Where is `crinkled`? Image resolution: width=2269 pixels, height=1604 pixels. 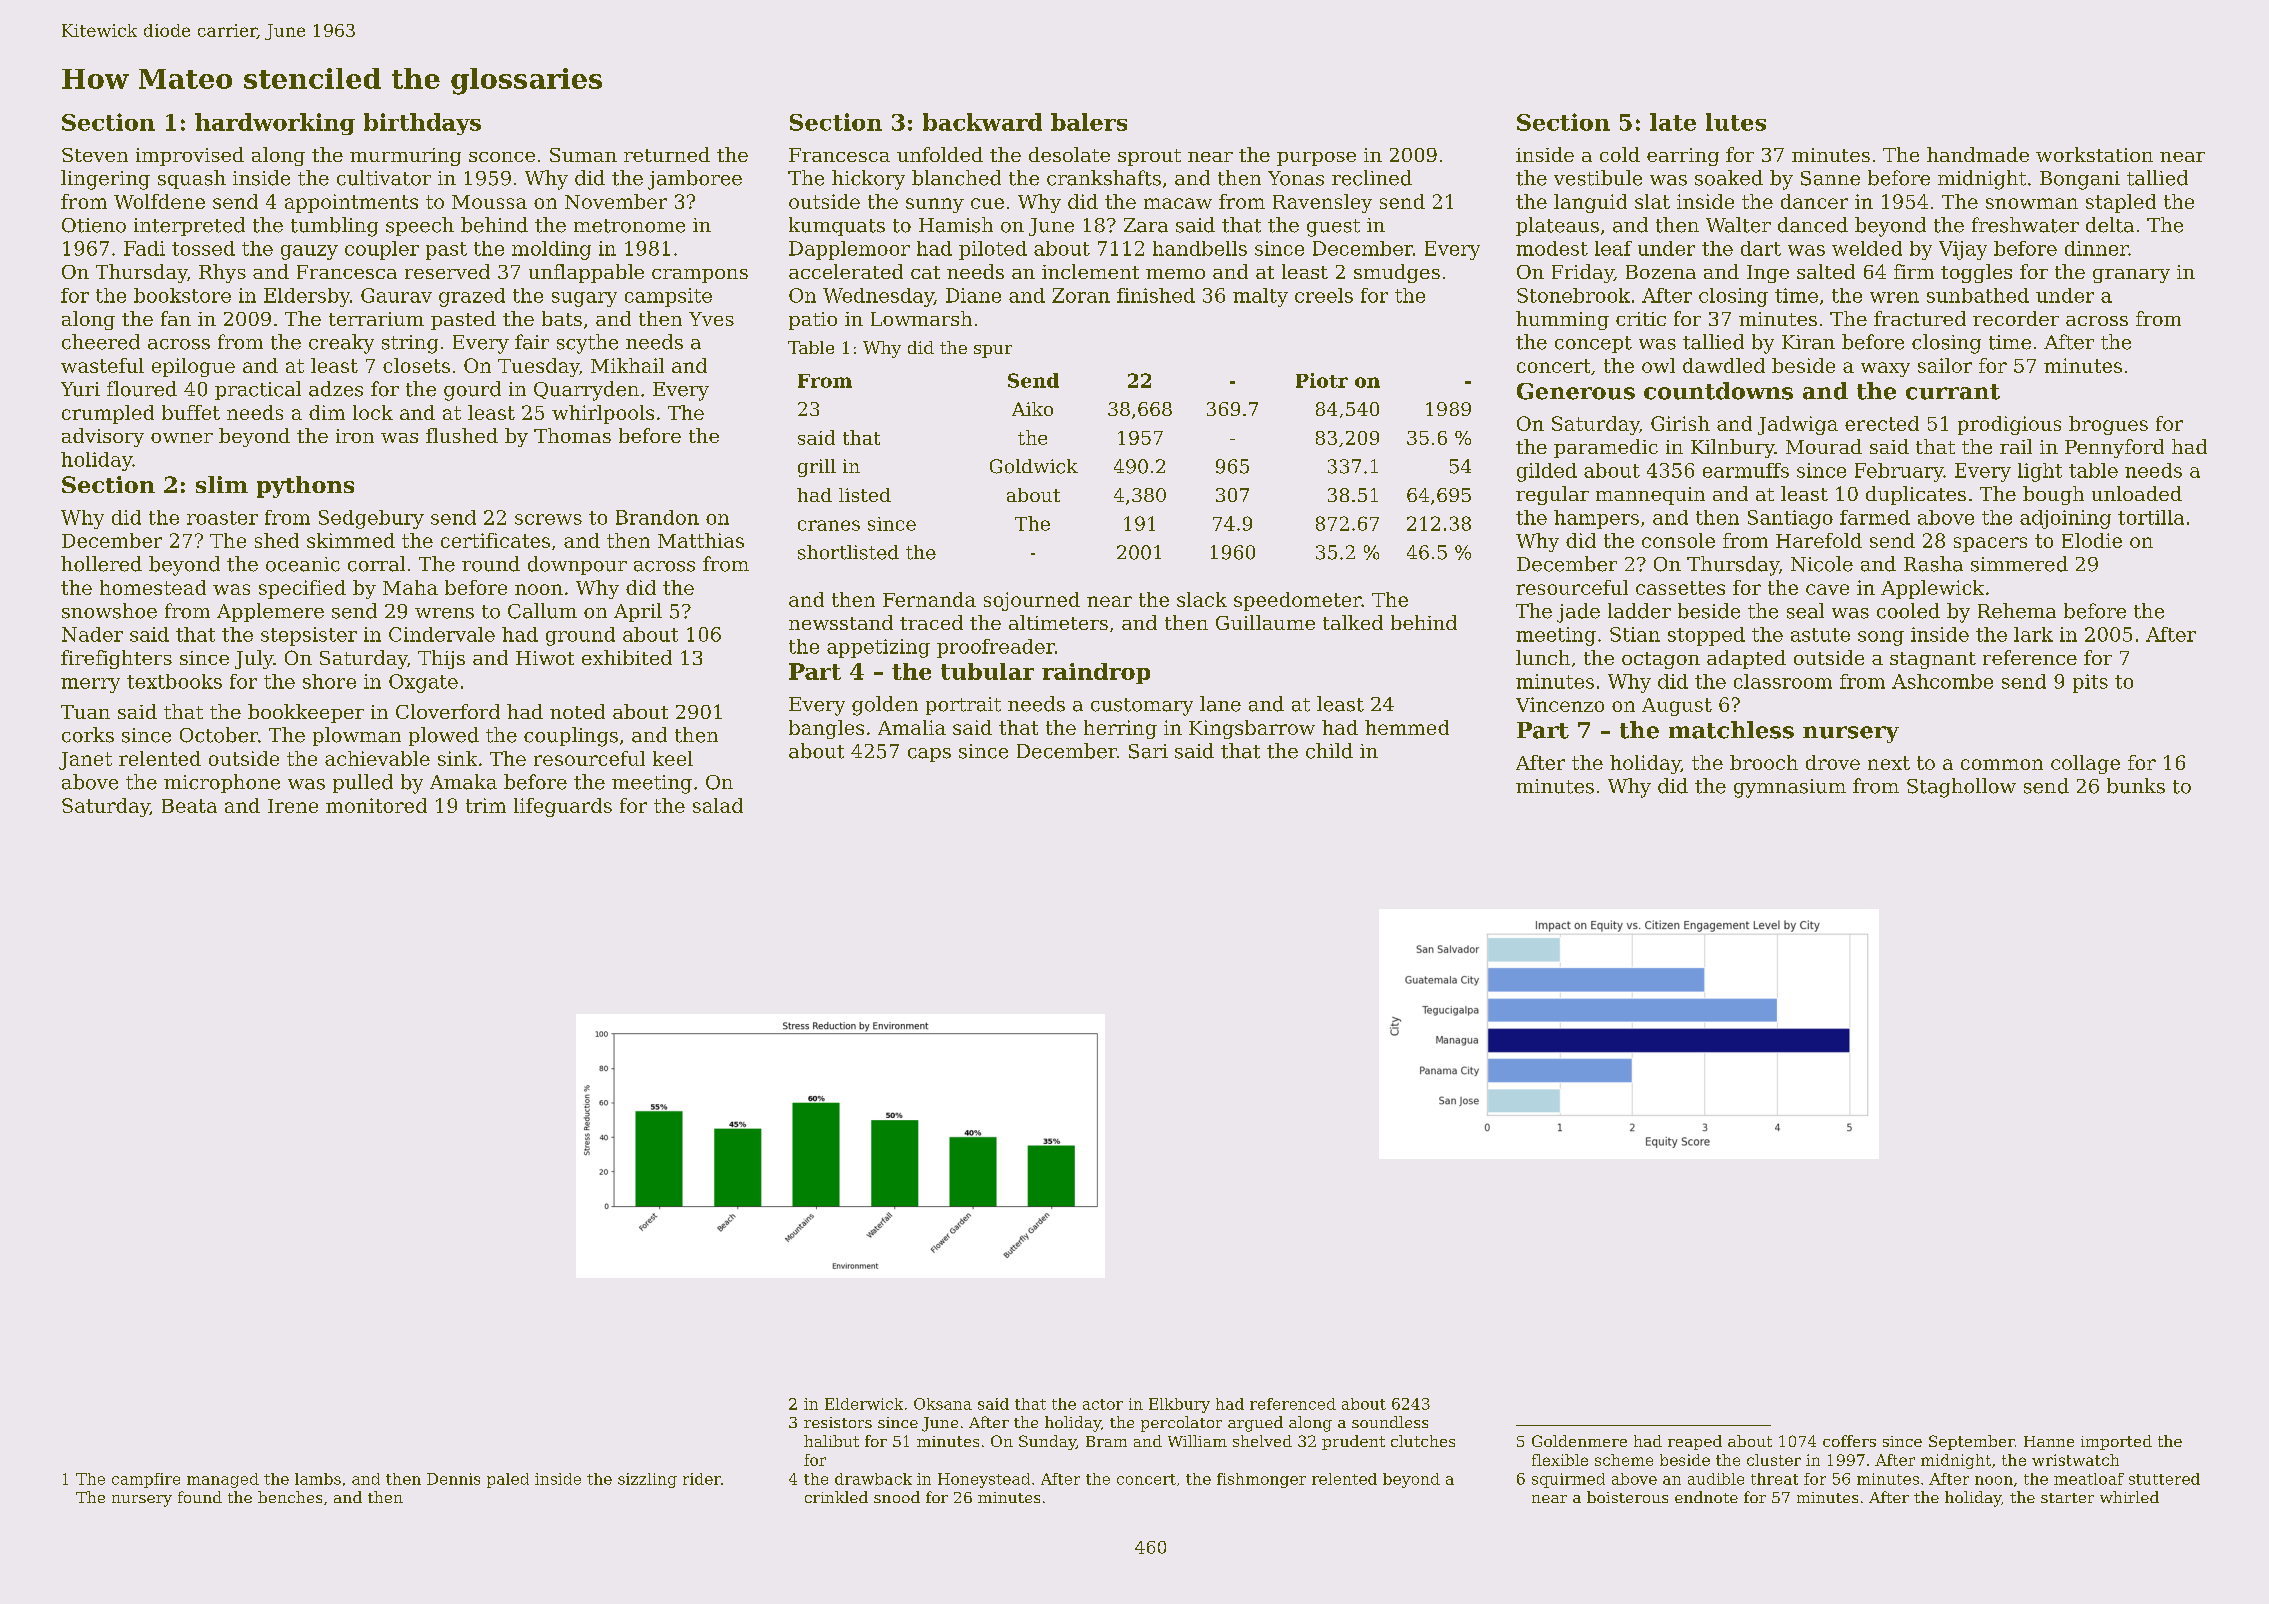 crinkled is located at coordinates (836, 1497).
